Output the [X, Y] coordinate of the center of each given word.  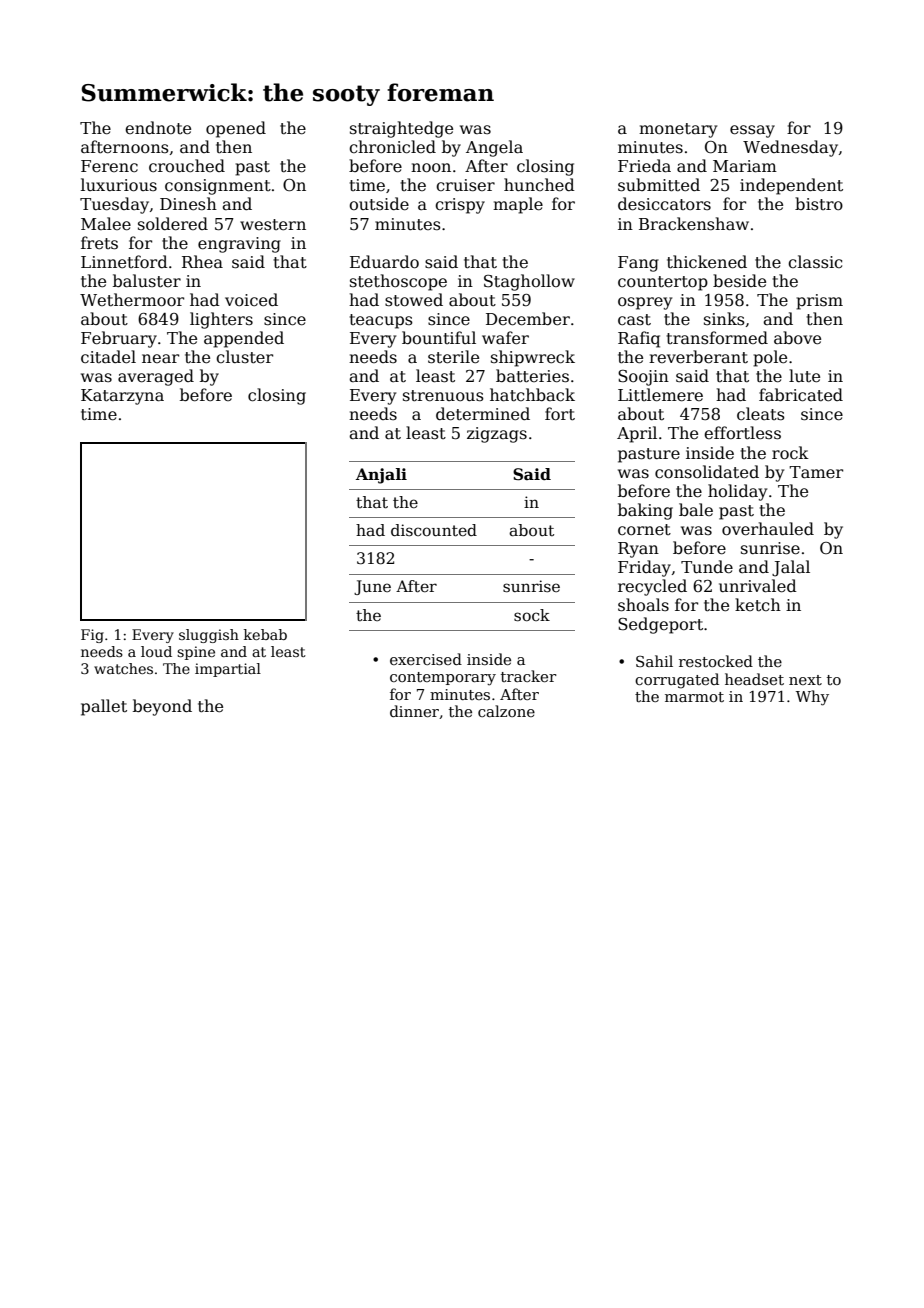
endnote [158, 128]
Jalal [791, 568]
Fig [92, 636]
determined [483, 414]
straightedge [401, 129]
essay [752, 131]
